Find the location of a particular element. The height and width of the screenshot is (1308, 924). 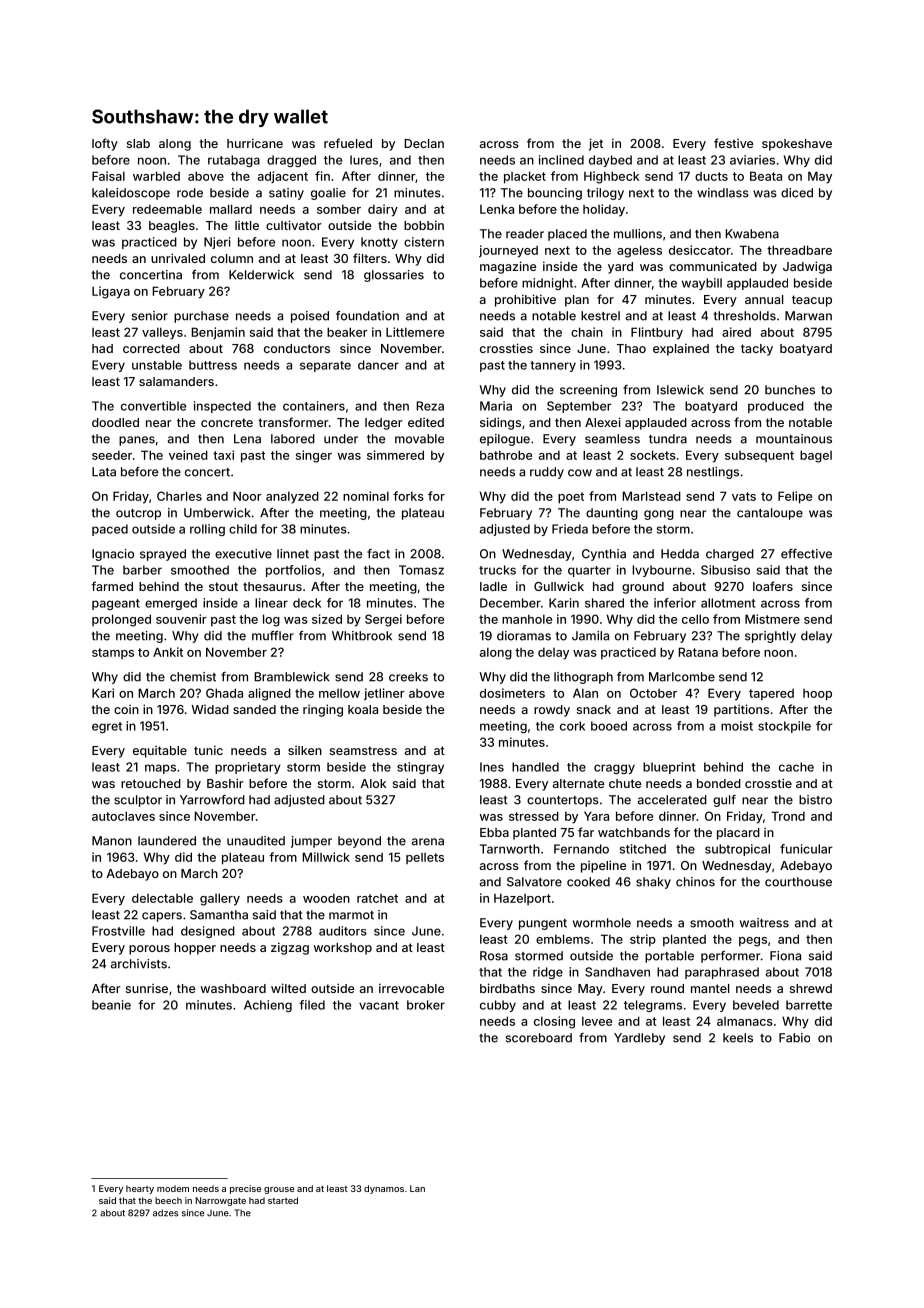

daybed is located at coordinates (610, 161).
